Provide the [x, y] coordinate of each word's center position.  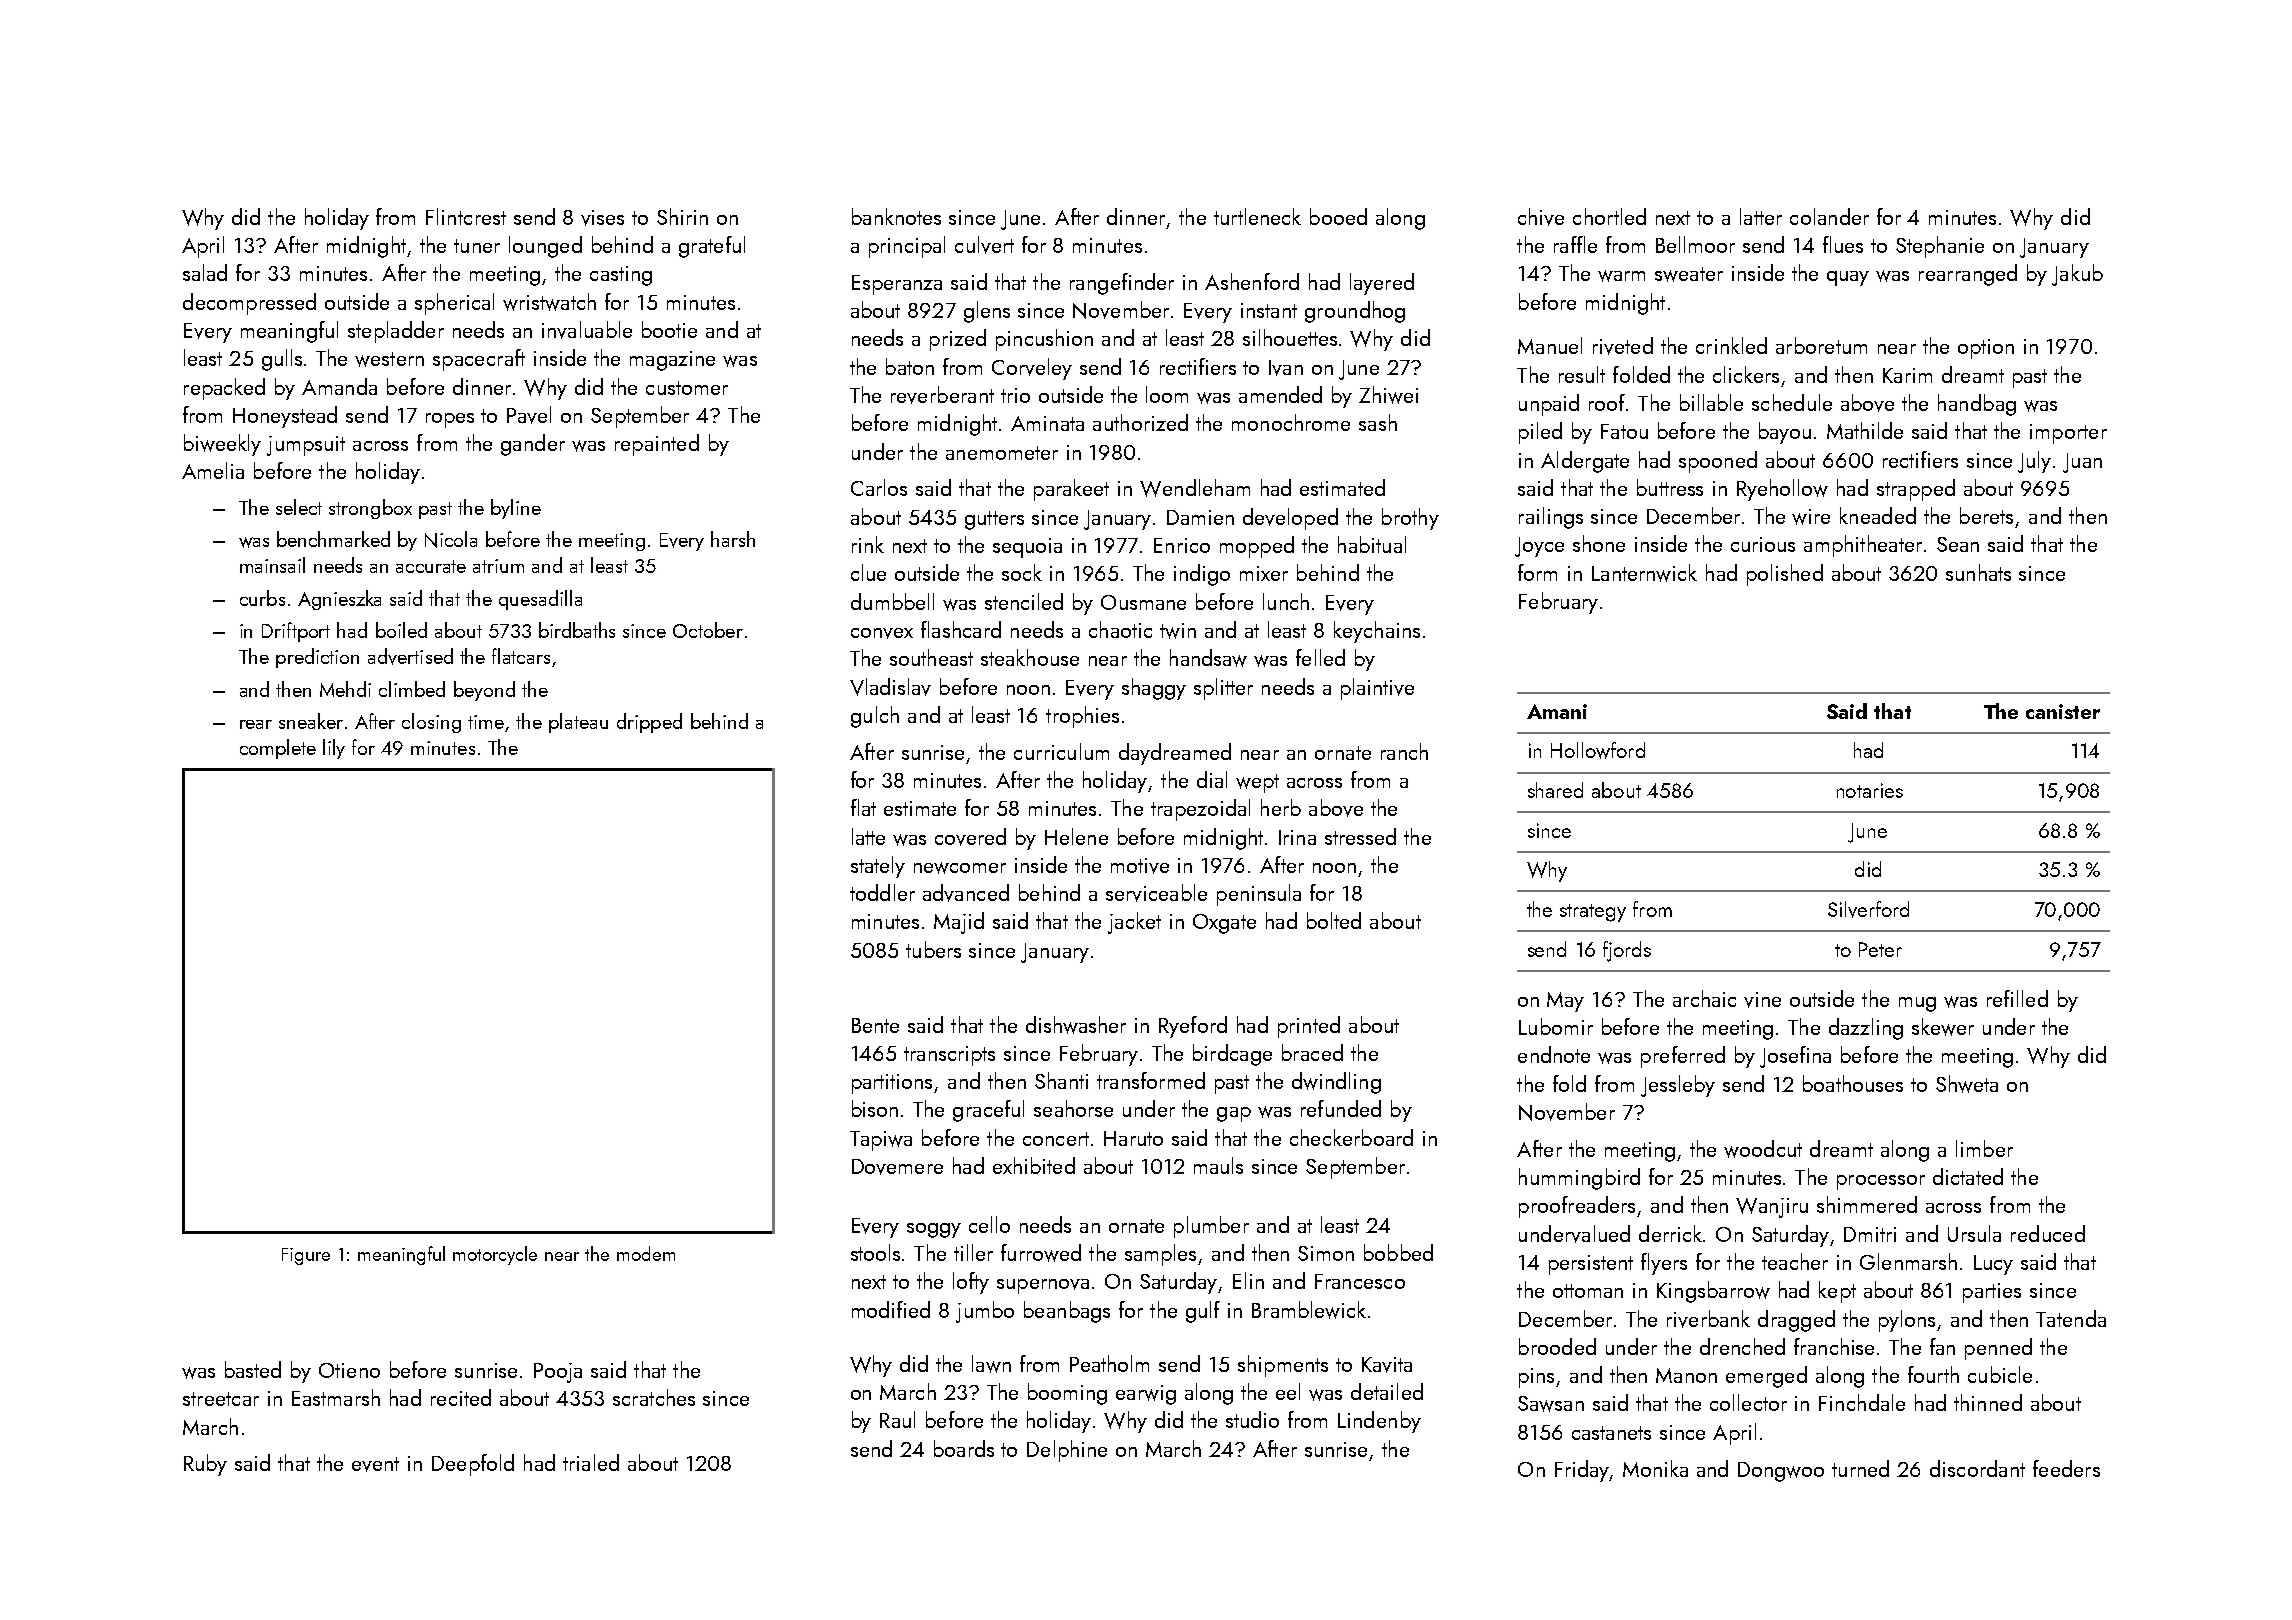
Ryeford [1193, 1027]
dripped [649, 723]
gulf [1203, 1312]
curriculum [1061, 751]
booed [1338, 216]
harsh [733, 539]
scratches [654, 1397]
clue [868, 572]
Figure [306, 1256]
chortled [1609, 216]
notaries [1870, 790]
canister [2063, 711]
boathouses [1853, 1083]
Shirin [682, 216]
